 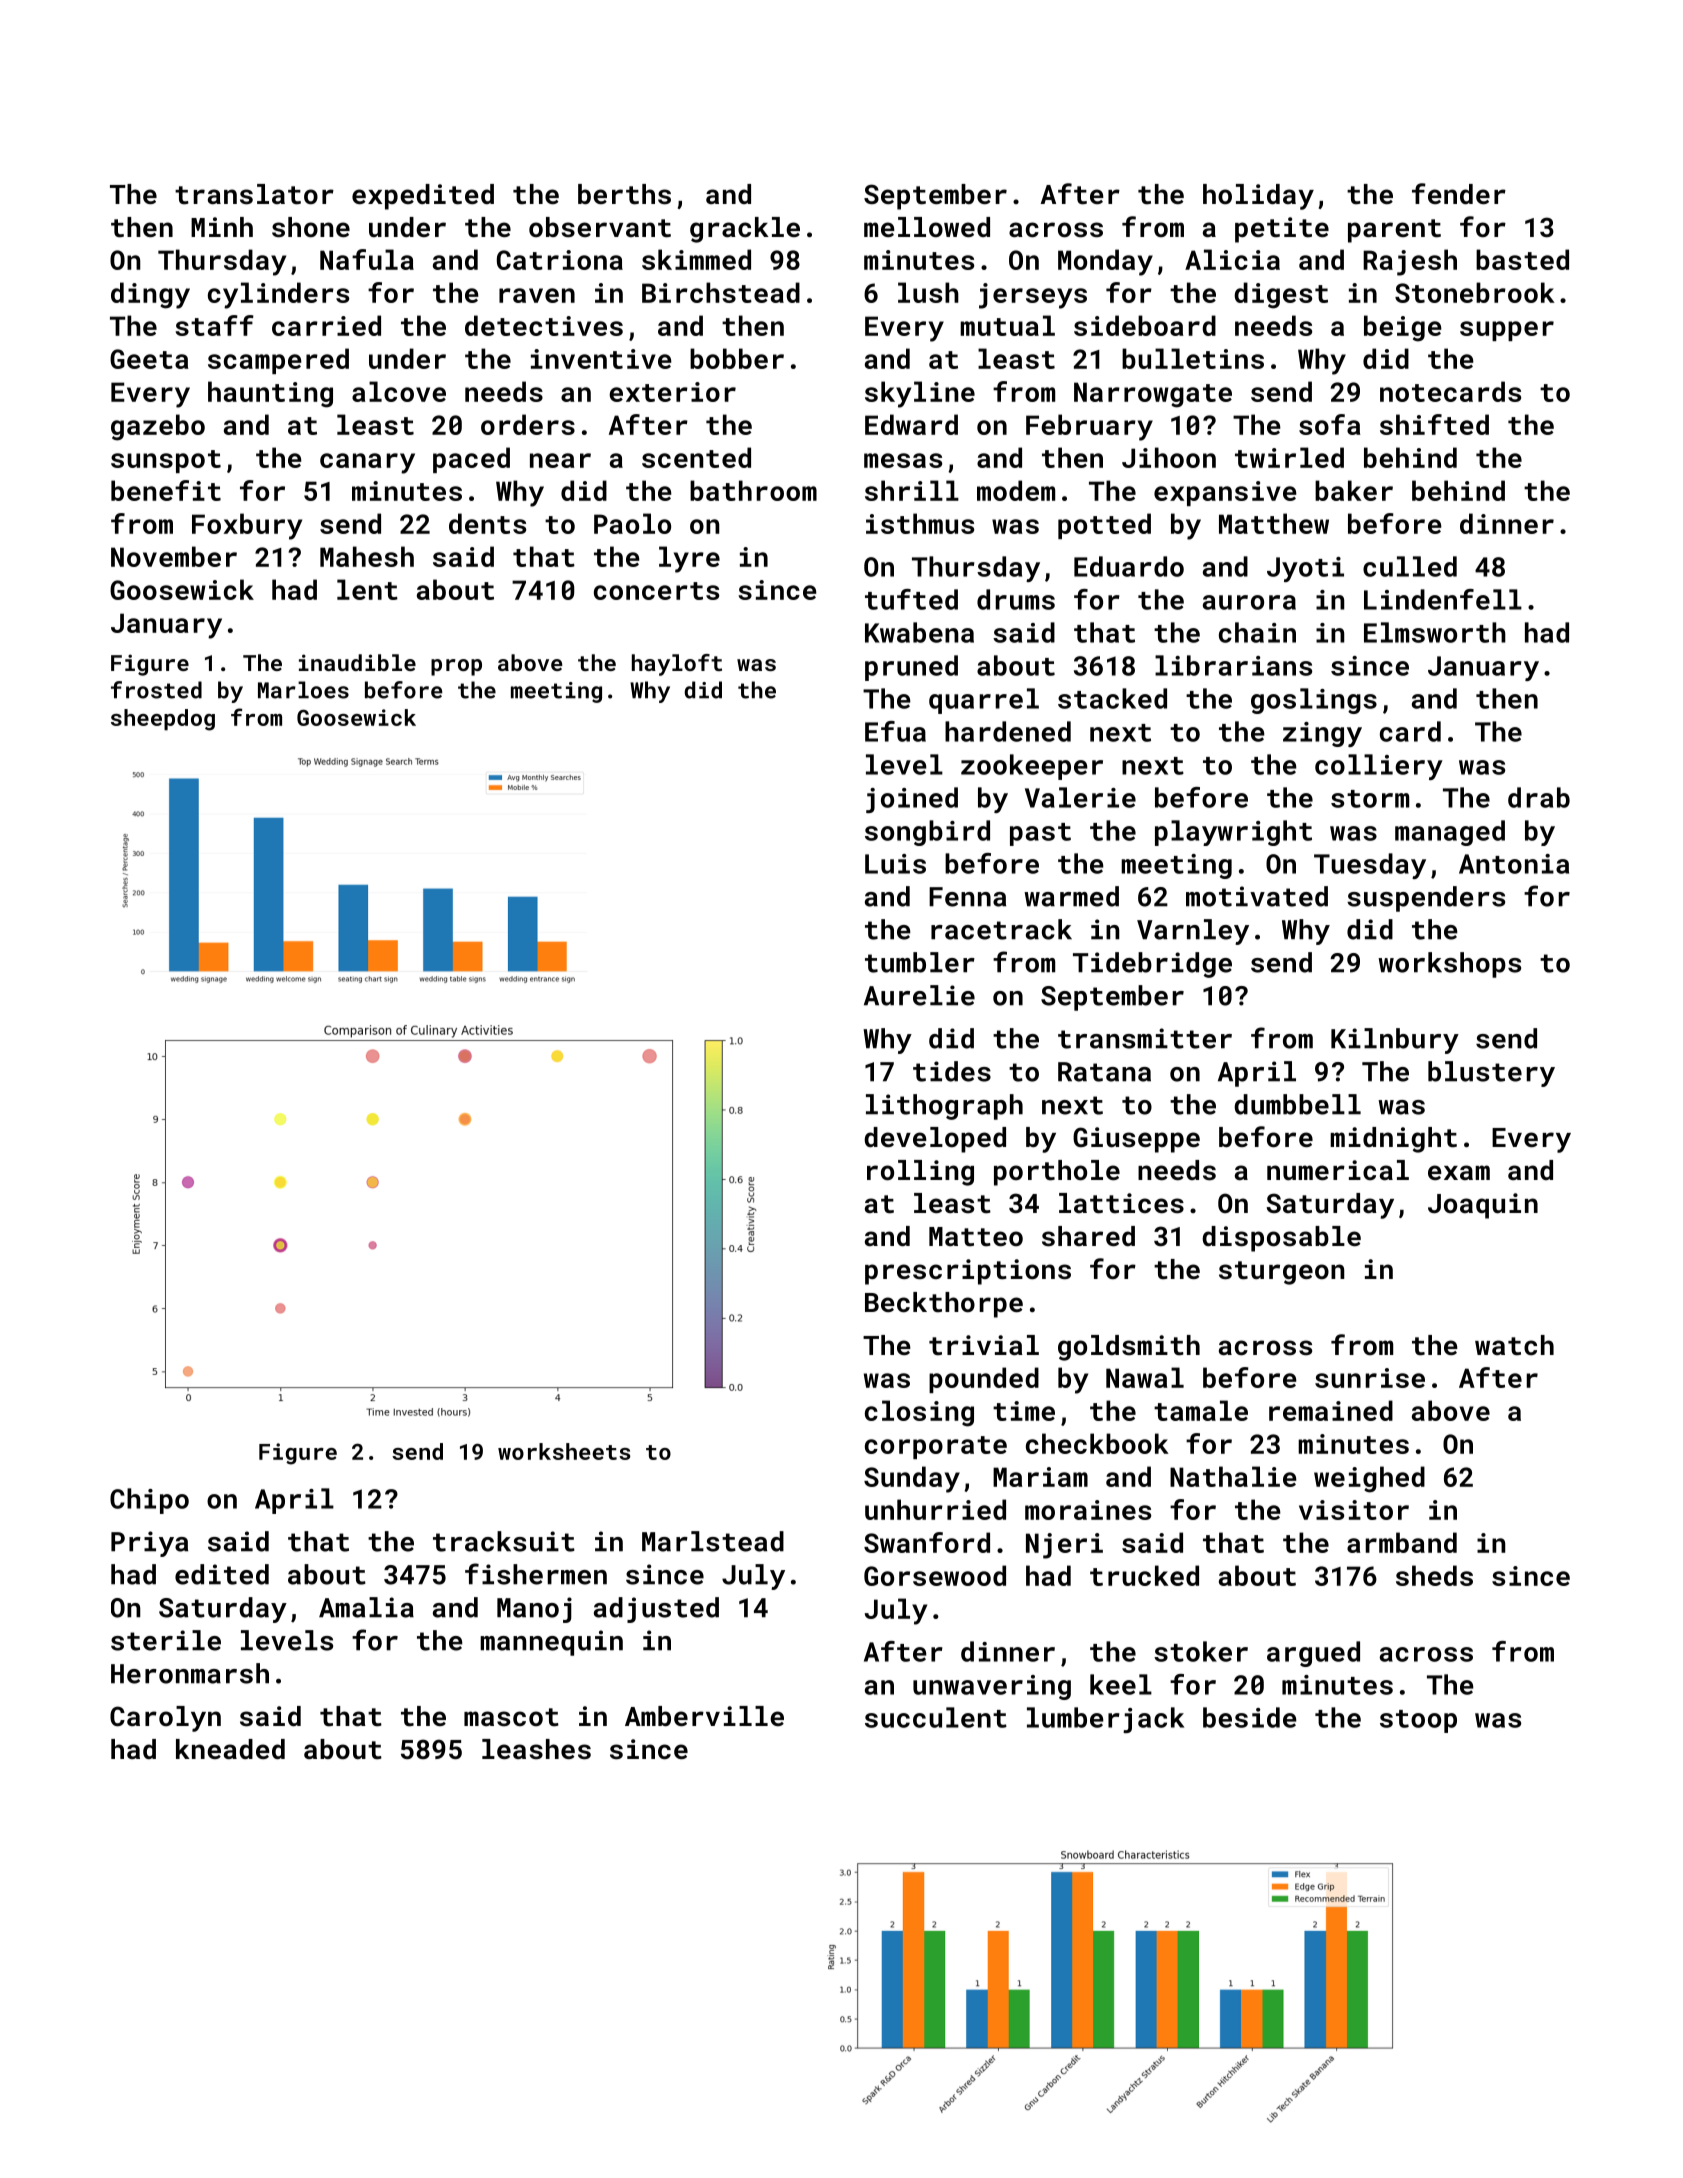 I want to click on Chipo, so click(x=149, y=1501).
